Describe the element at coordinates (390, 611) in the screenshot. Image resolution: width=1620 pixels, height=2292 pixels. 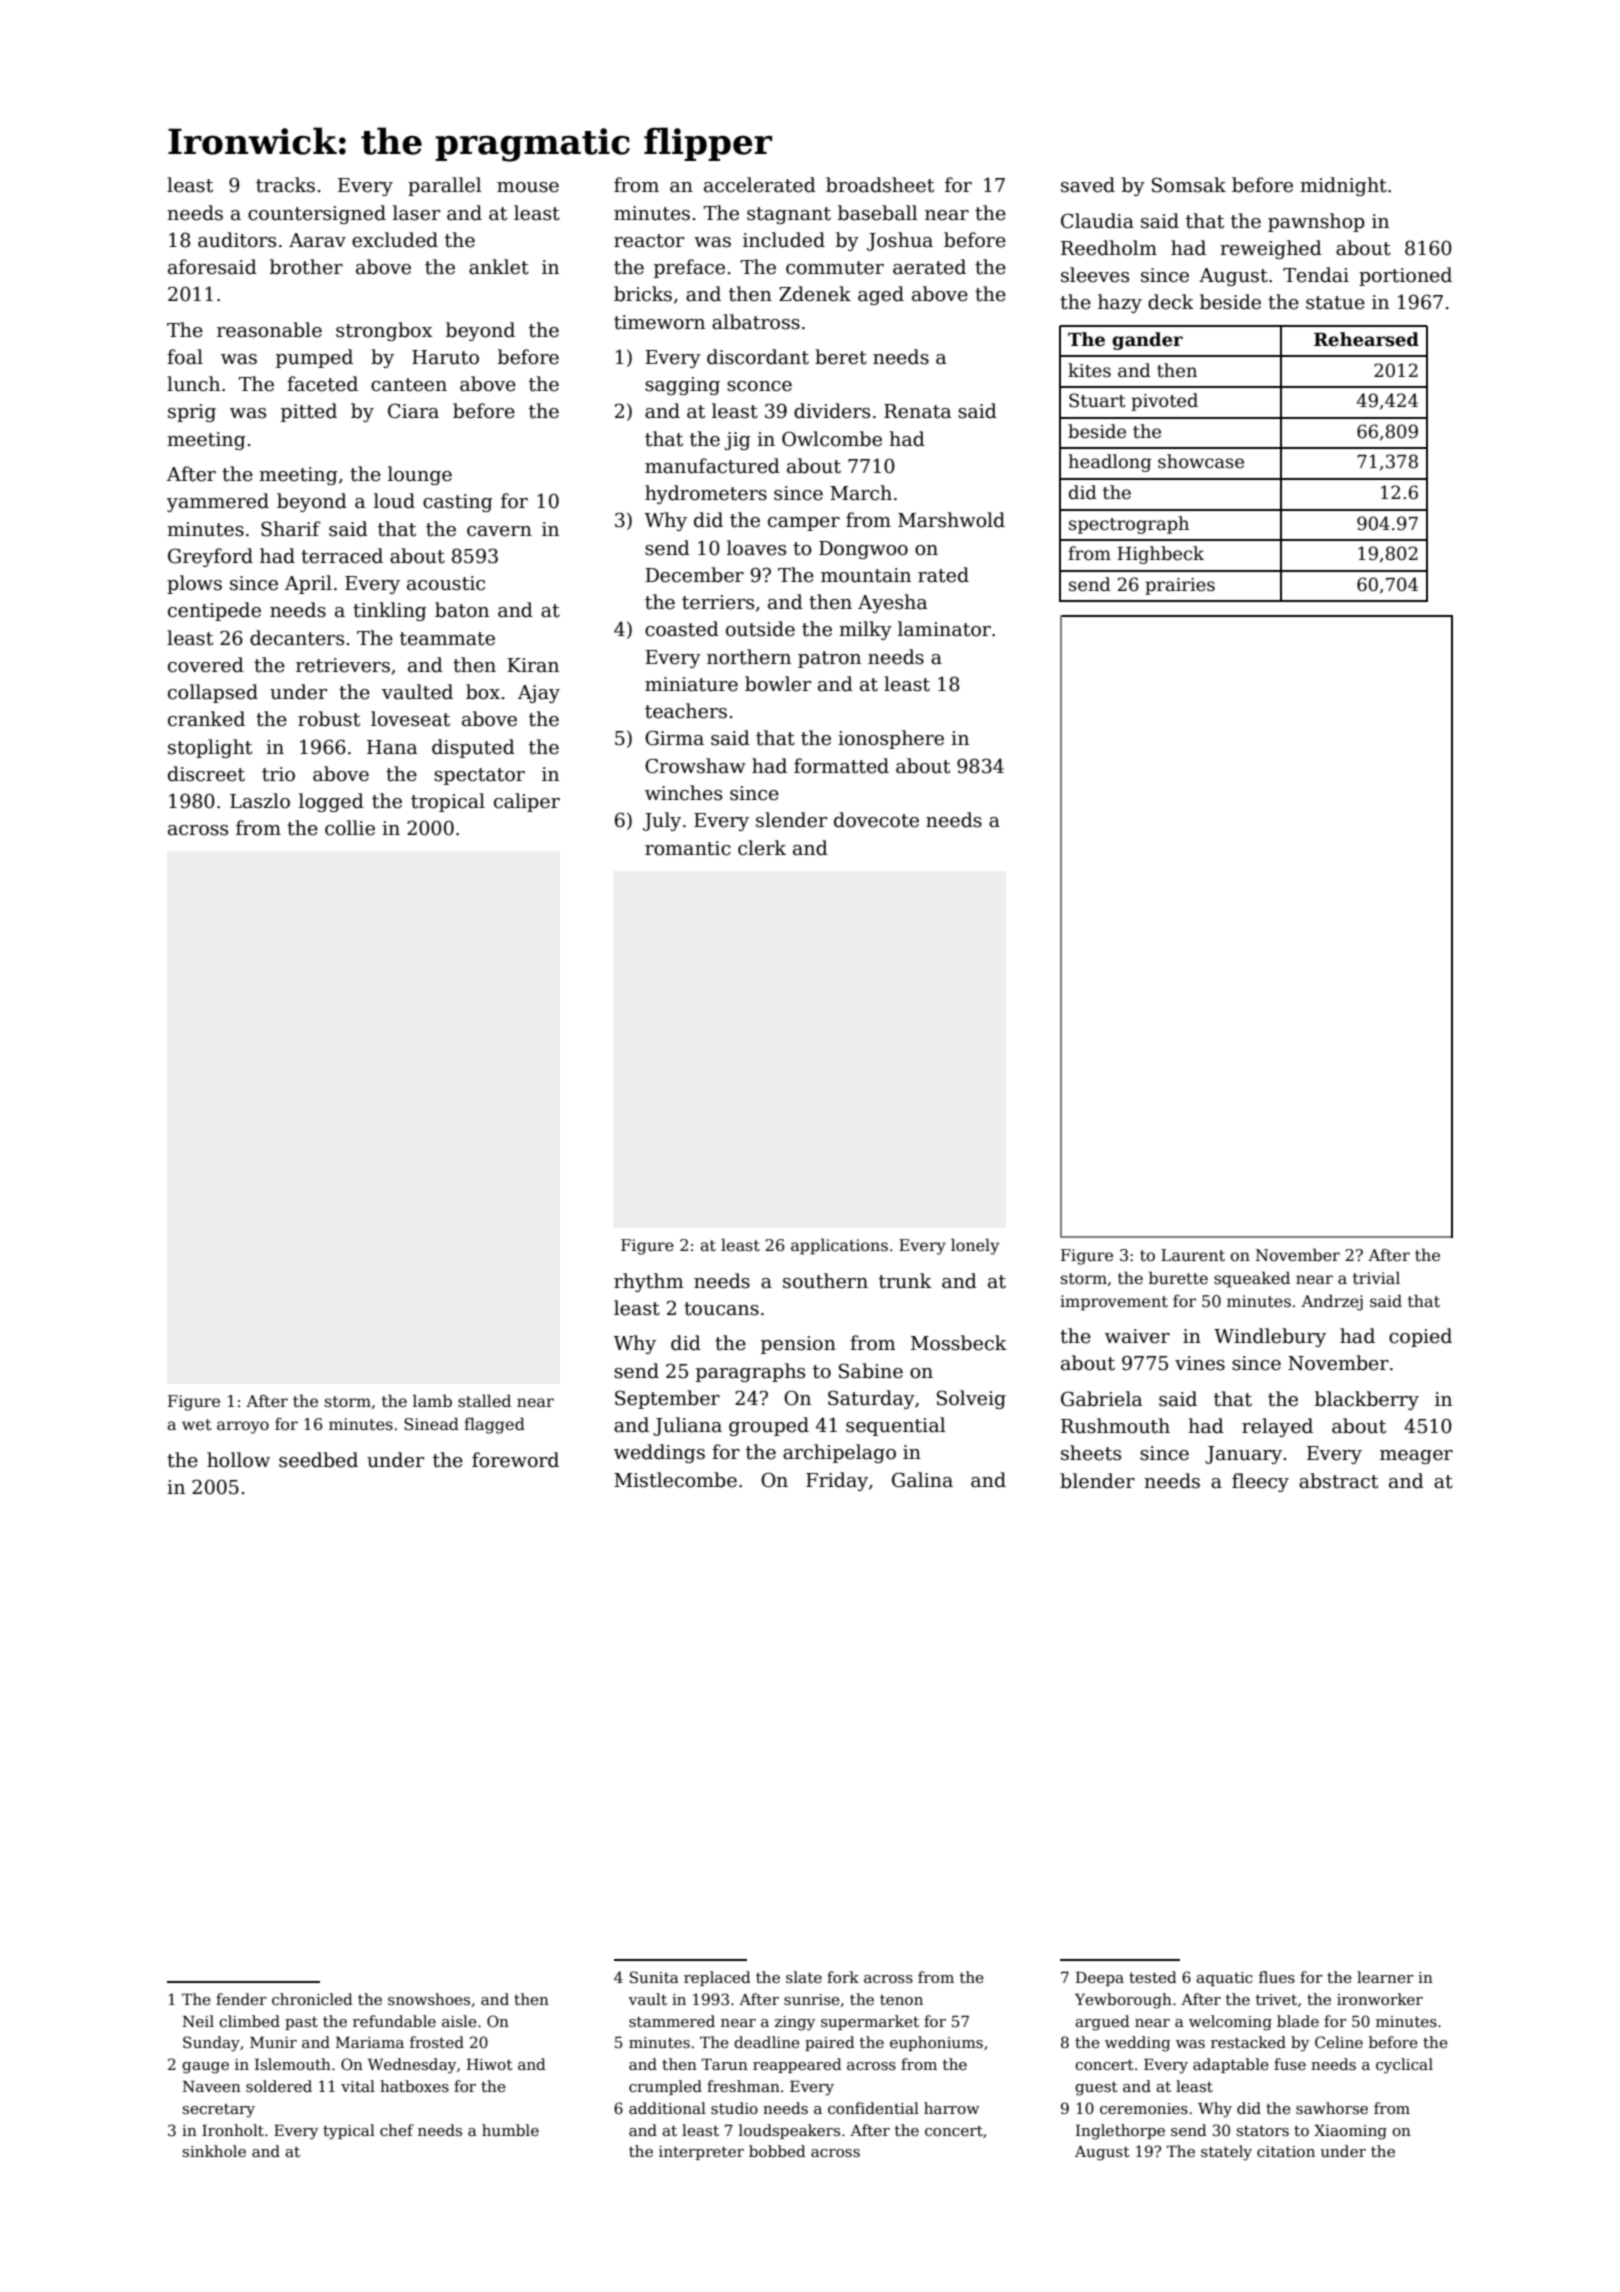
I see `tinkling` at that location.
